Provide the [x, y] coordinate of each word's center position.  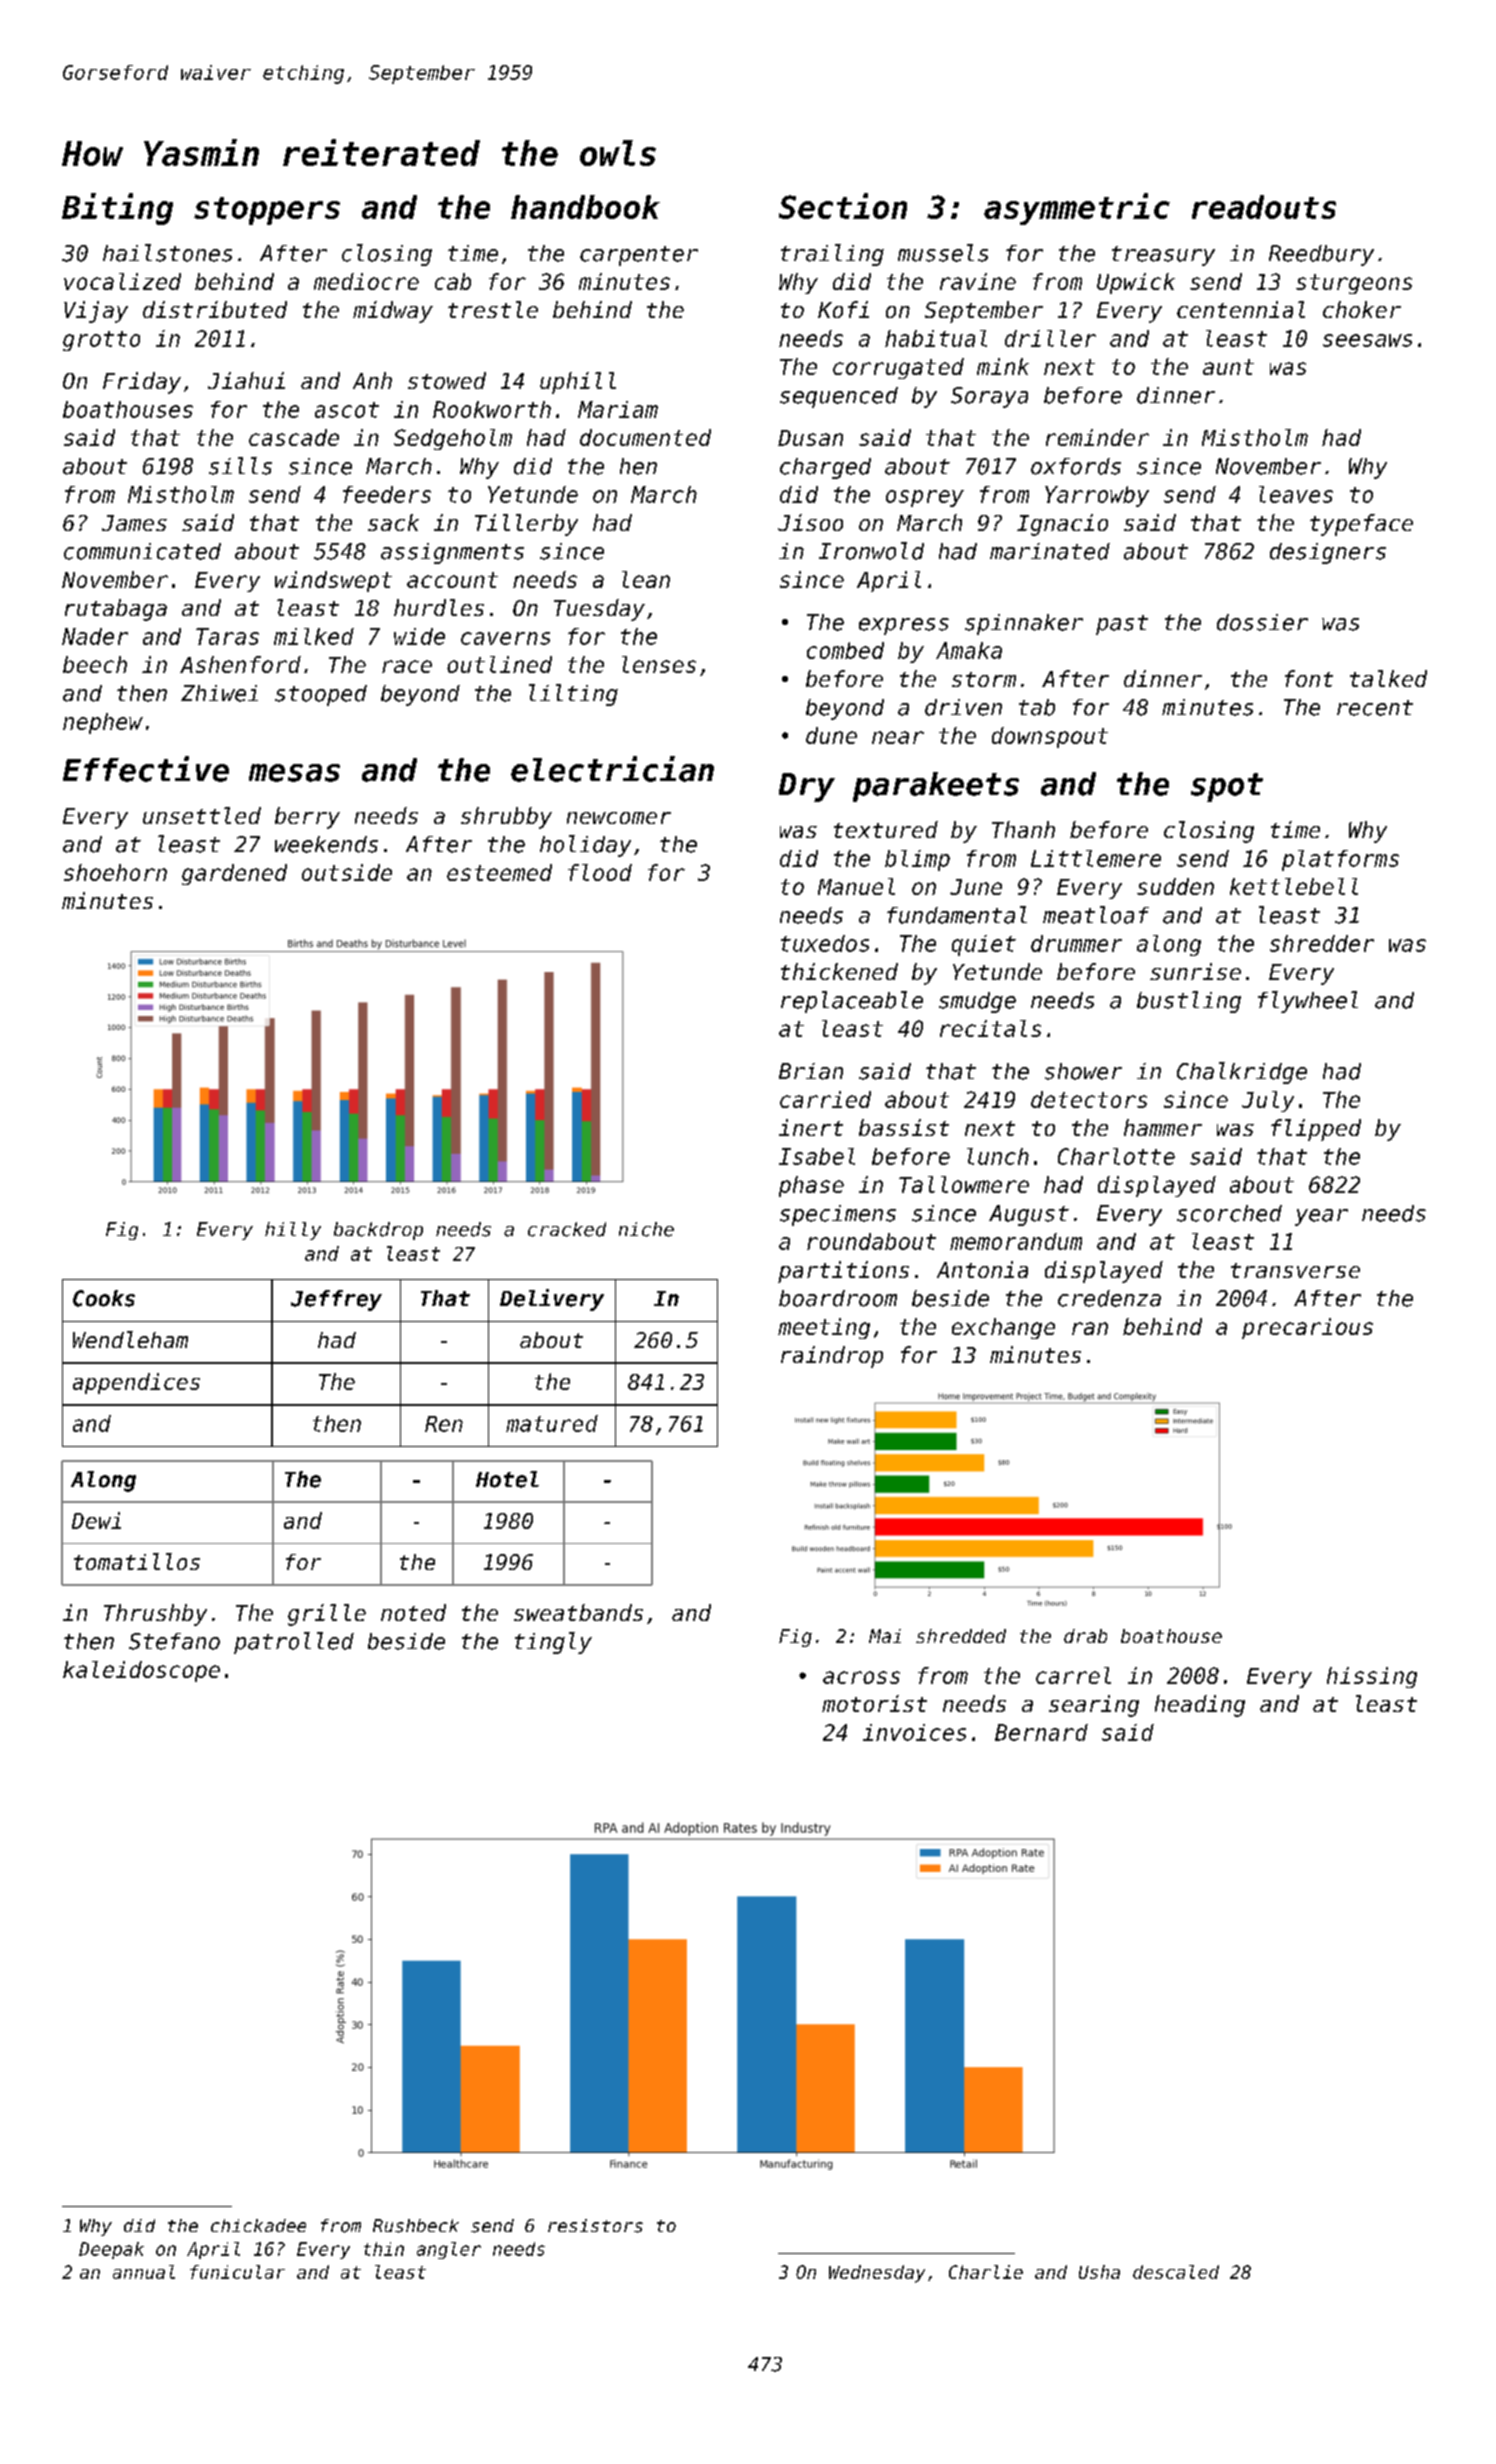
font [1309, 678]
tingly [553, 1643]
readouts [1264, 207]
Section [843, 206]
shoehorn [115, 872]
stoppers [267, 211]
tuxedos [825, 943]
